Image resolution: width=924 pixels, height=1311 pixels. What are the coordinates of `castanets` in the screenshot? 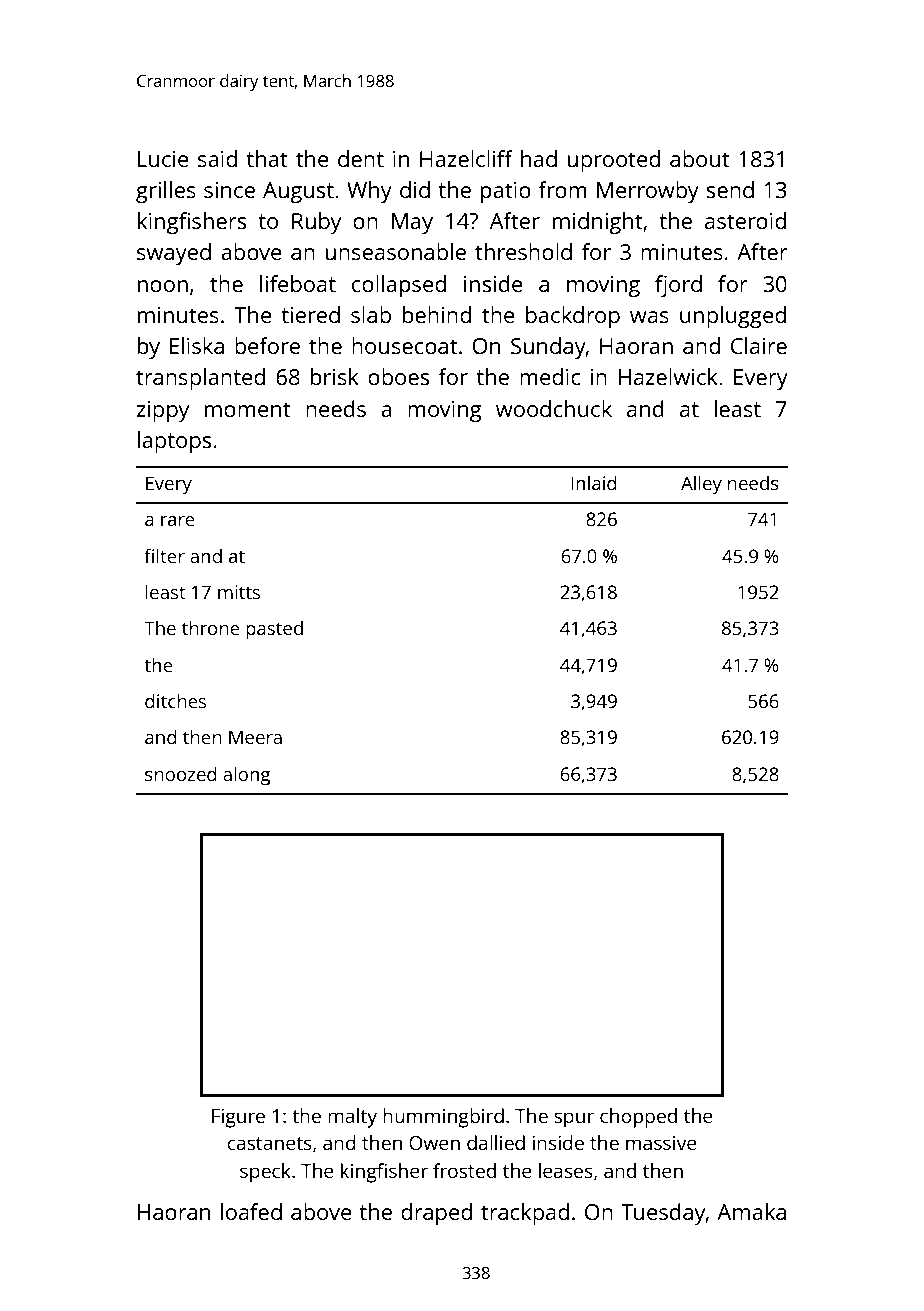 It's located at (269, 1143).
